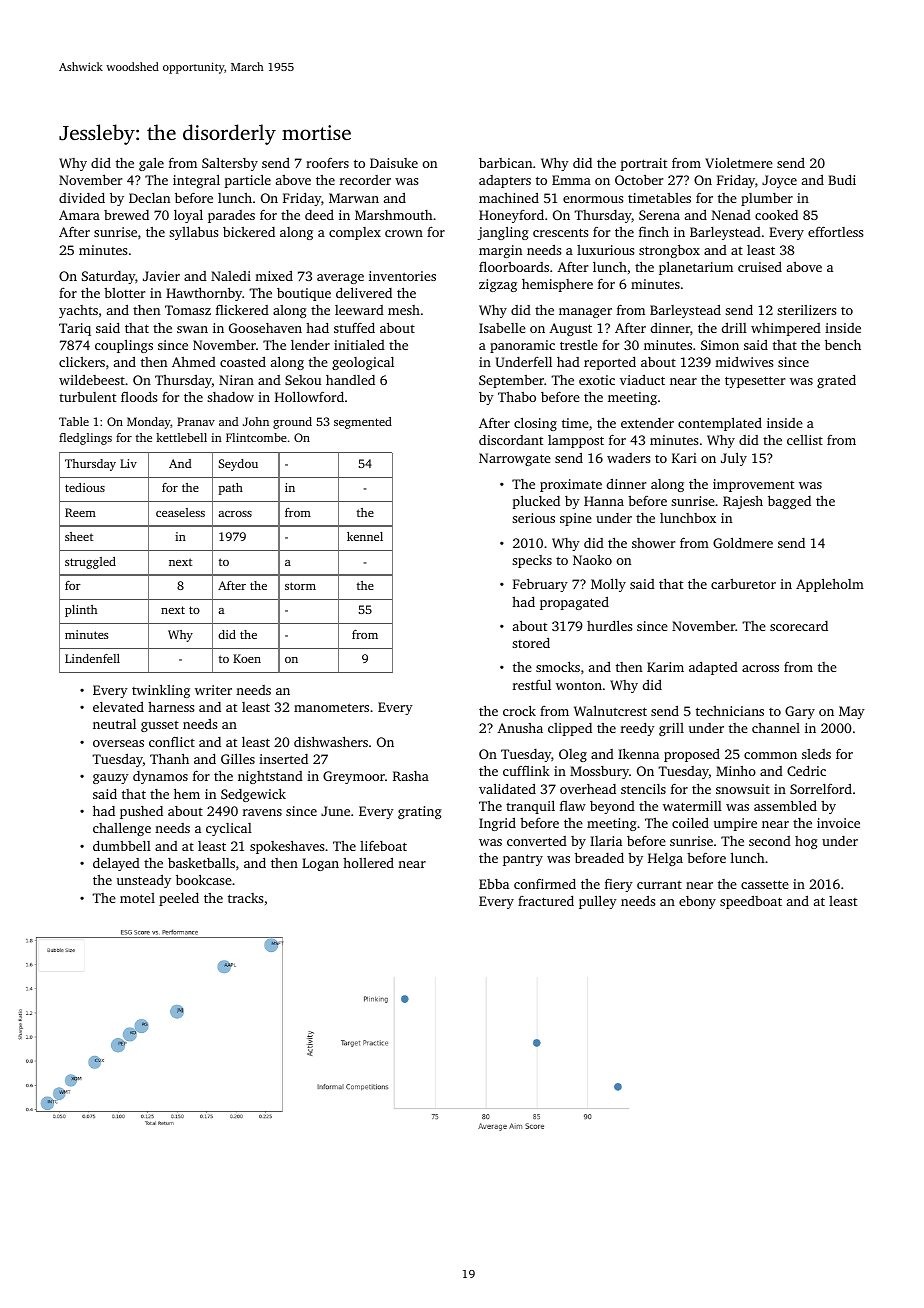 This document has height=1308, width=924. What do you see at coordinates (300, 586) in the document?
I see `storm` at bounding box center [300, 586].
